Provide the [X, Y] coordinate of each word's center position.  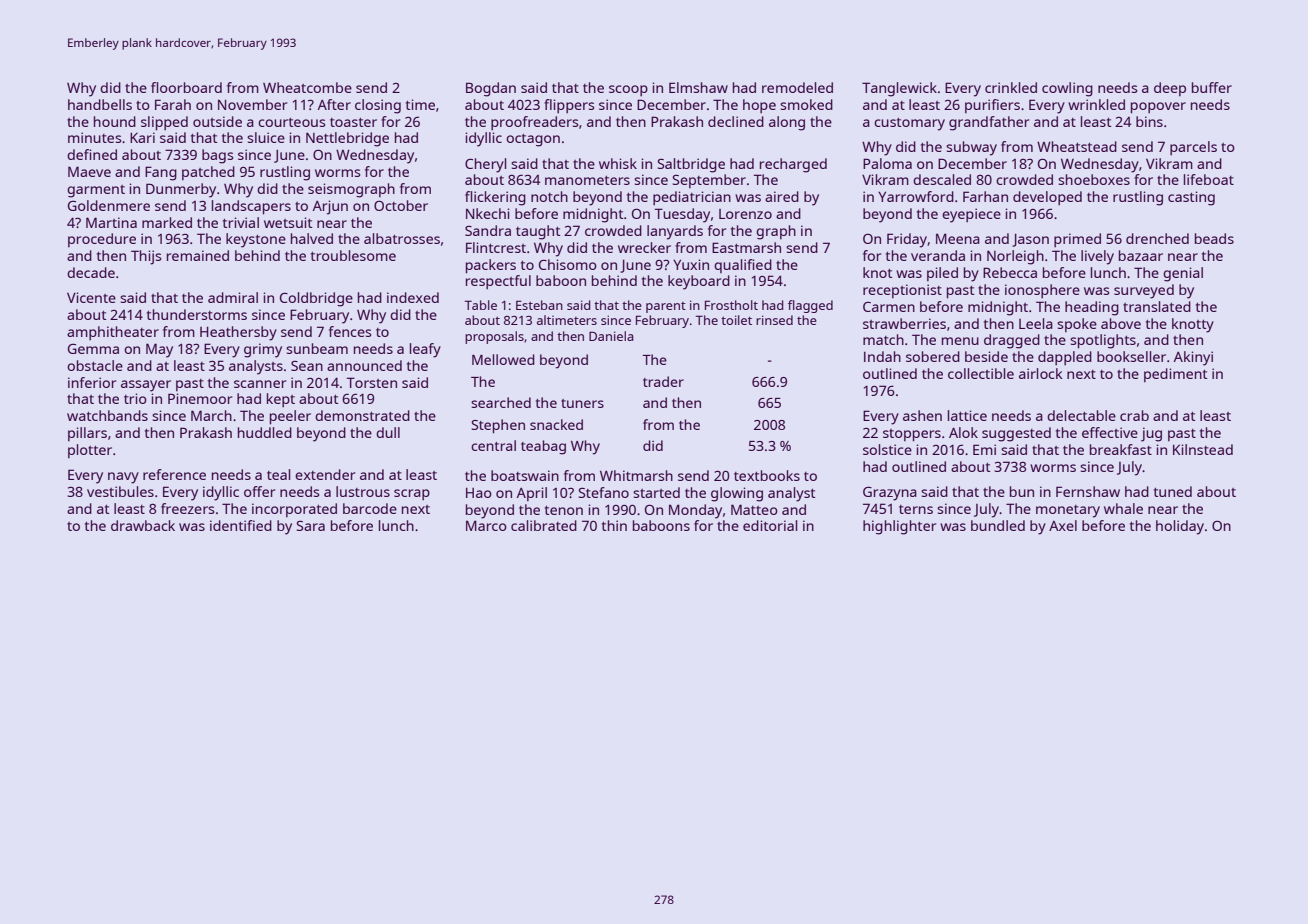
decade [91, 272]
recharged [793, 165]
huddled [265, 432]
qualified [743, 266]
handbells [100, 104]
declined [736, 121]
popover [1158, 108]
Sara [311, 525]
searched [501, 402]
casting [1191, 198]
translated [1157, 306]
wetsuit [288, 222]
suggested [1016, 434]
